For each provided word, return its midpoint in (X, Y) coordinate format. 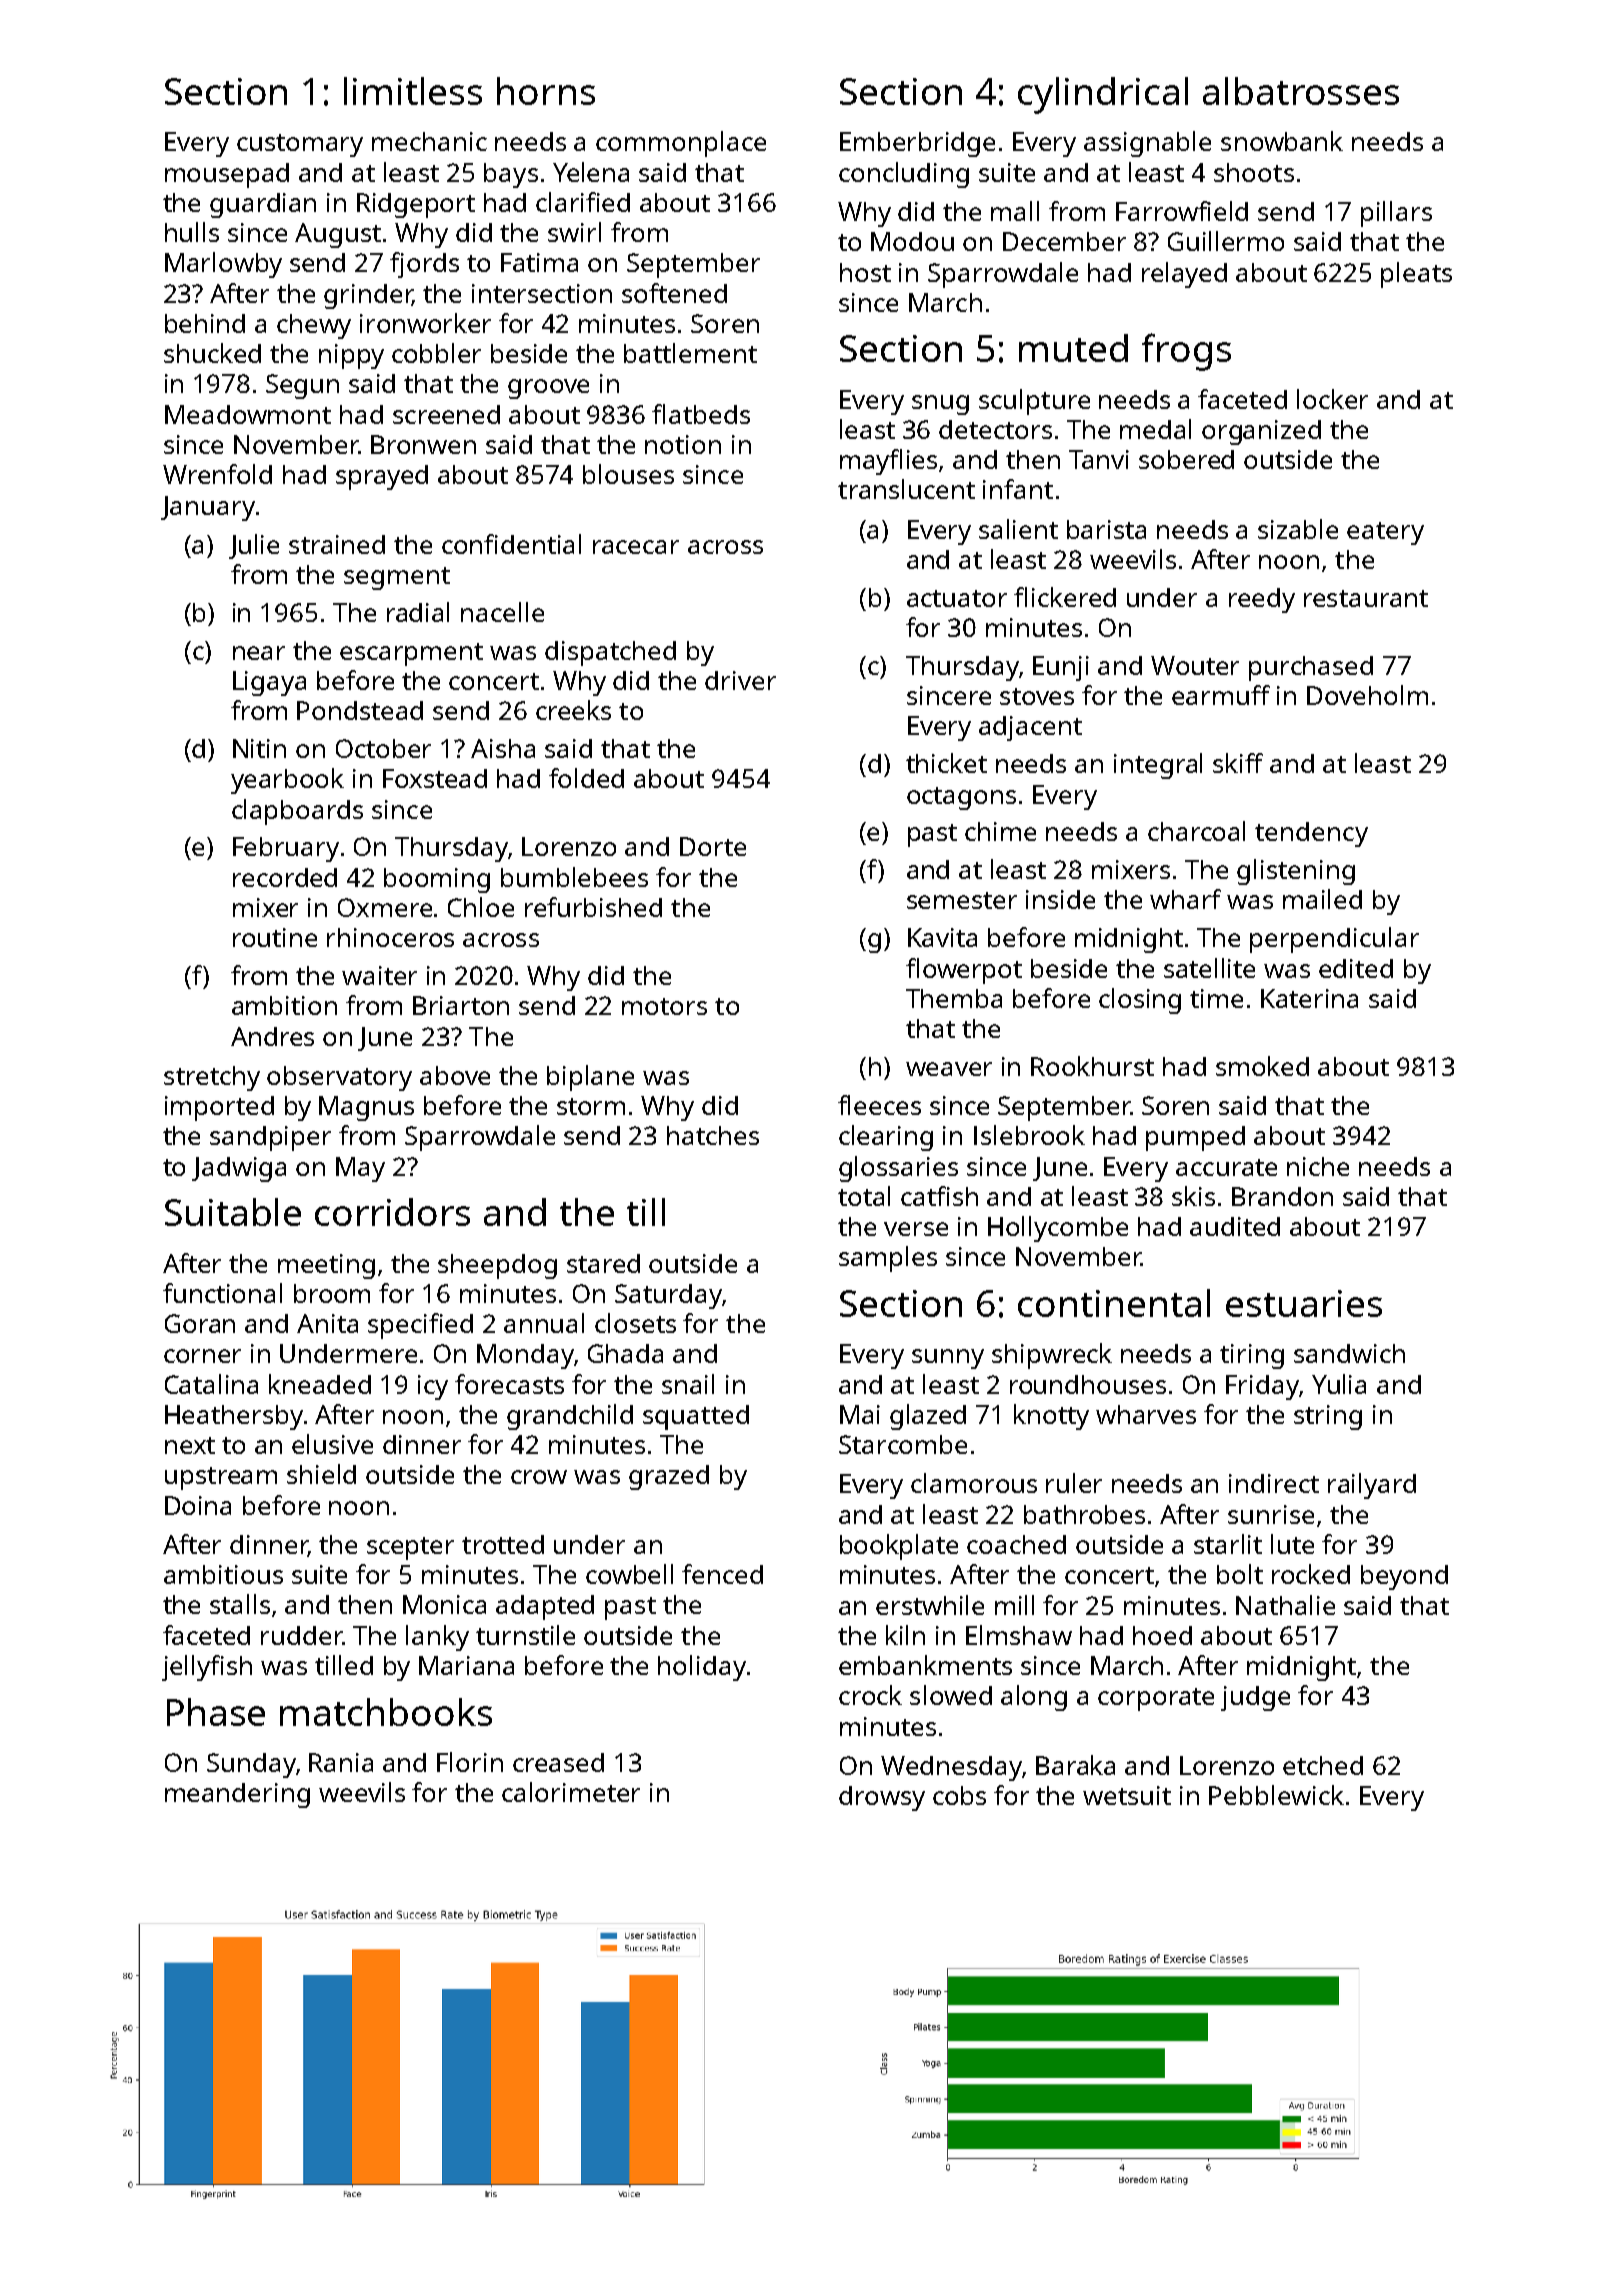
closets (635, 1323)
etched (1323, 1765)
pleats (1416, 275)
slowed (951, 1695)
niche (1318, 1166)
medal (1155, 429)
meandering (237, 1795)
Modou (912, 241)
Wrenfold (217, 474)
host (865, 272)
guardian (263, 205)
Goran (200, 1323)
